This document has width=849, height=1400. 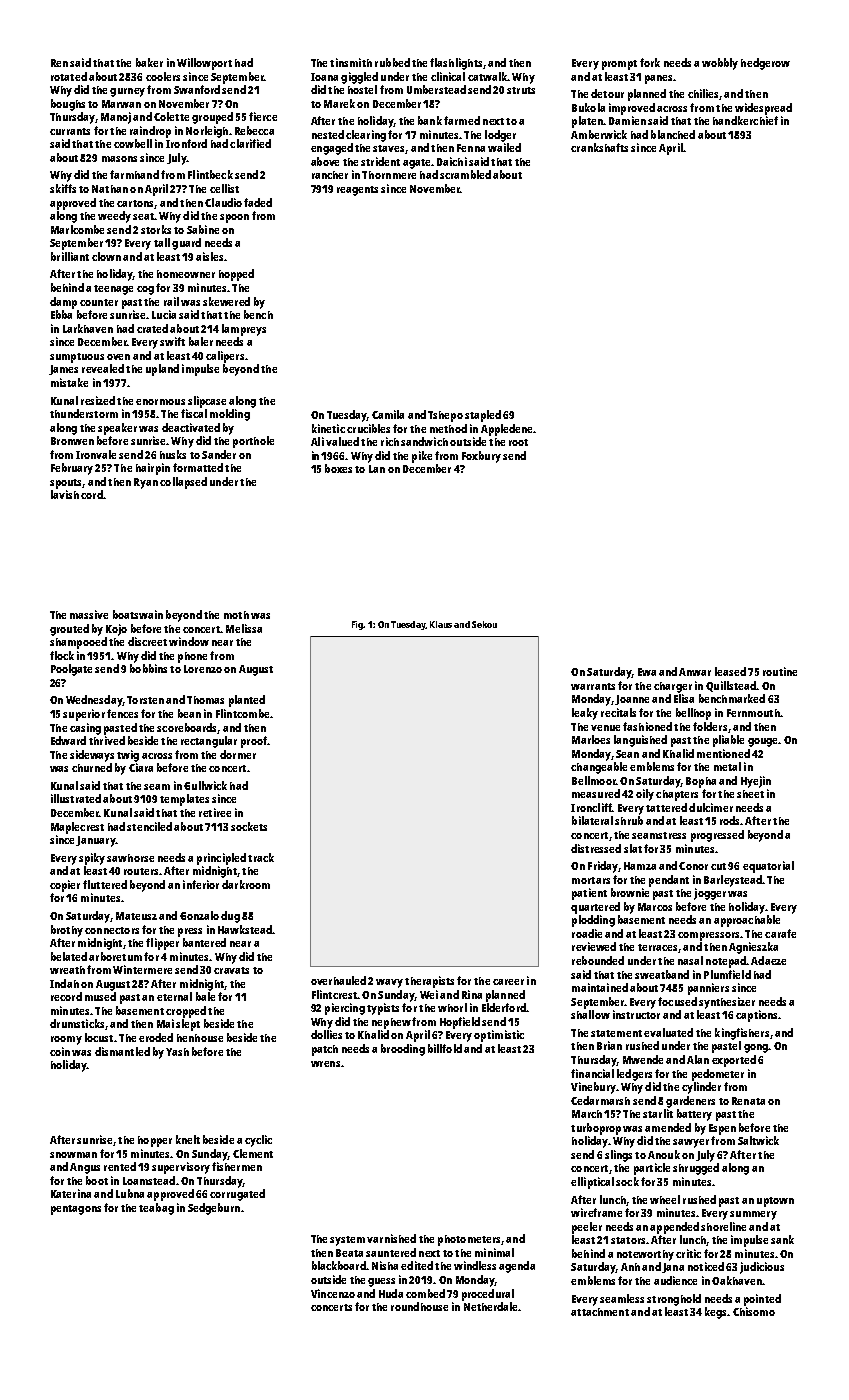 What do you see at coordinates (63, 370) in the document?
I see `James` at bounding box center [63, 370].
